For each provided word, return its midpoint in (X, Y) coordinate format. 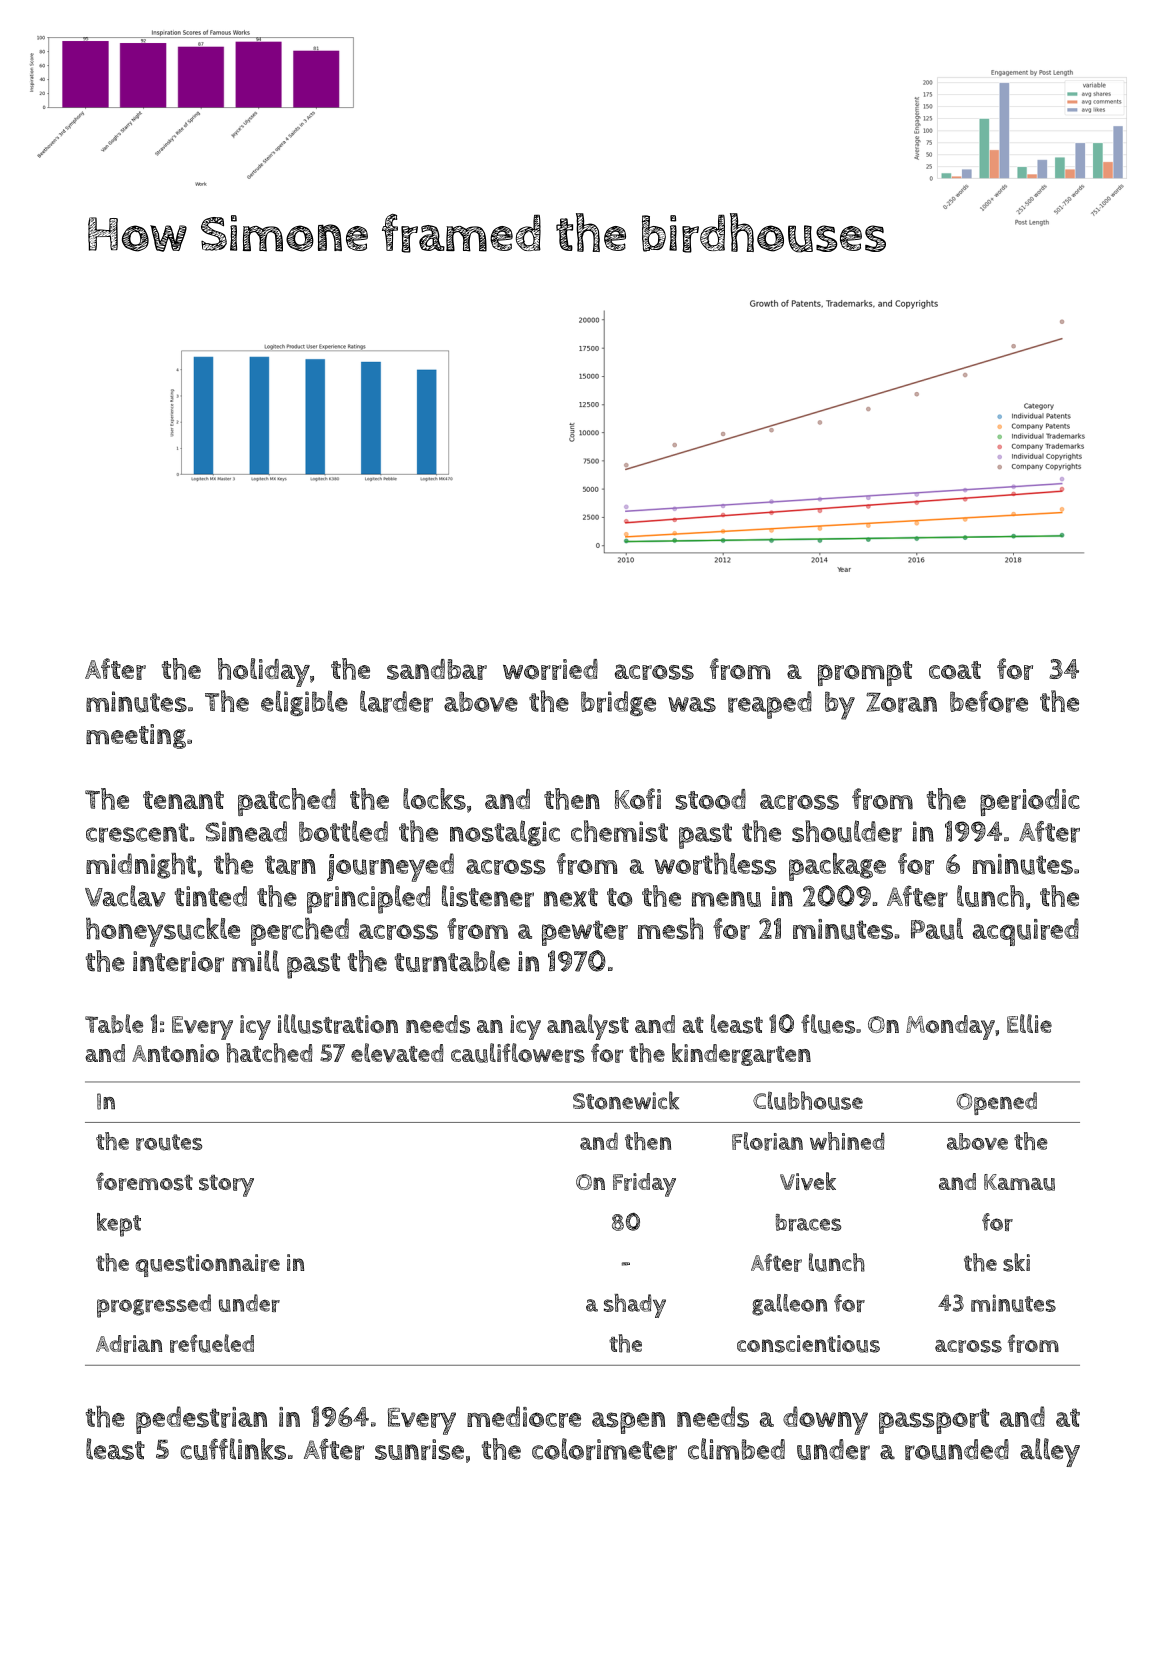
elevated (397, 1053)
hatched (269, 1053)
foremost (144, 1181)
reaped (770, 705)
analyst (588, 1027)
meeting (136, 736)
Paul (937, 929)
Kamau (1019, 1182)
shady (635, 1306)
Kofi (638, 798)
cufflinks (233, 1449)
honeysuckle (163, 932)
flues (828, 1024)
